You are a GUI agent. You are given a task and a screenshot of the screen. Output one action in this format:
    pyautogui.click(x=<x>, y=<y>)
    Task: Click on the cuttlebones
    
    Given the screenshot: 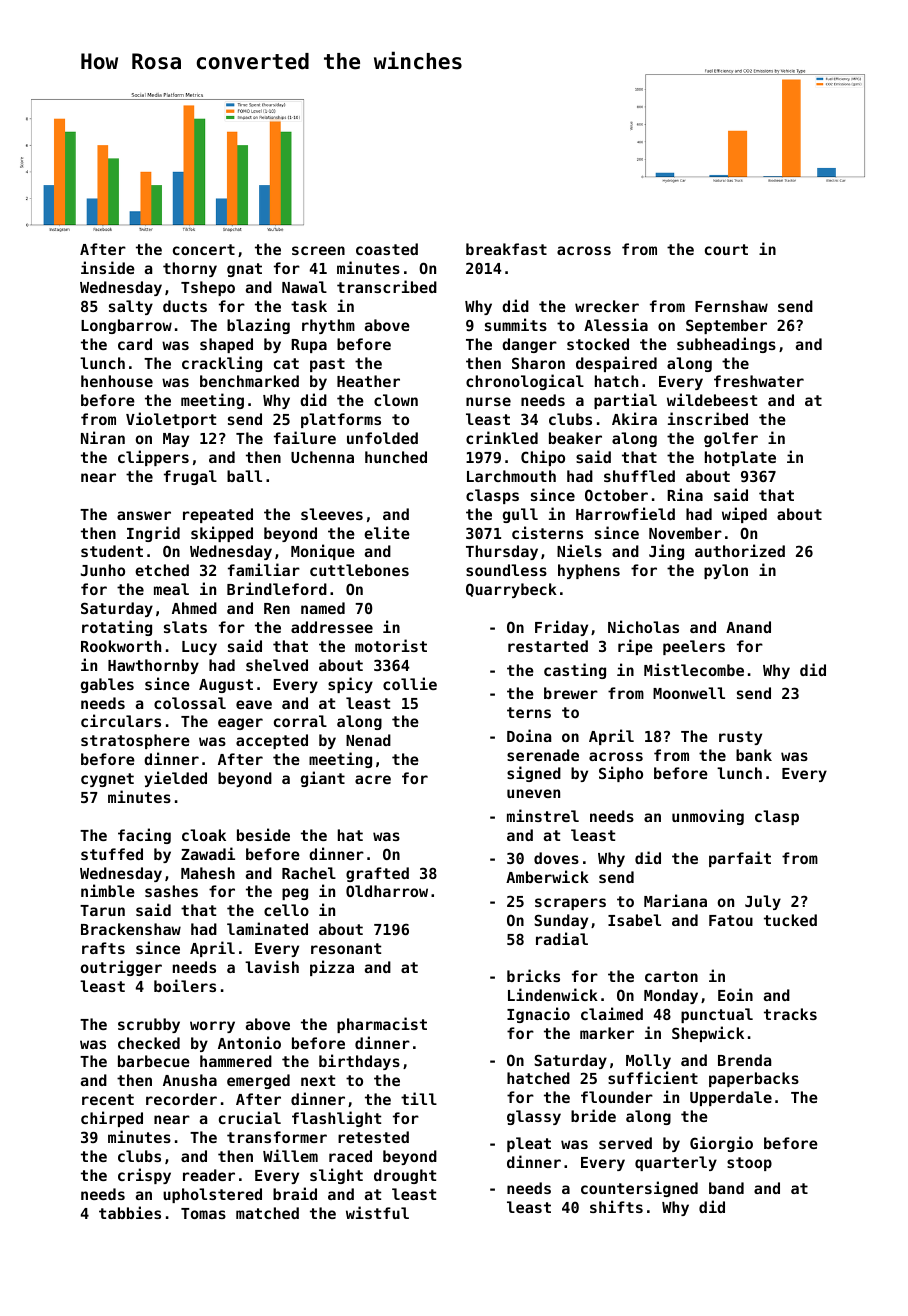 What is the action you would take?
    pyautogui.click(x=359, y=570)
